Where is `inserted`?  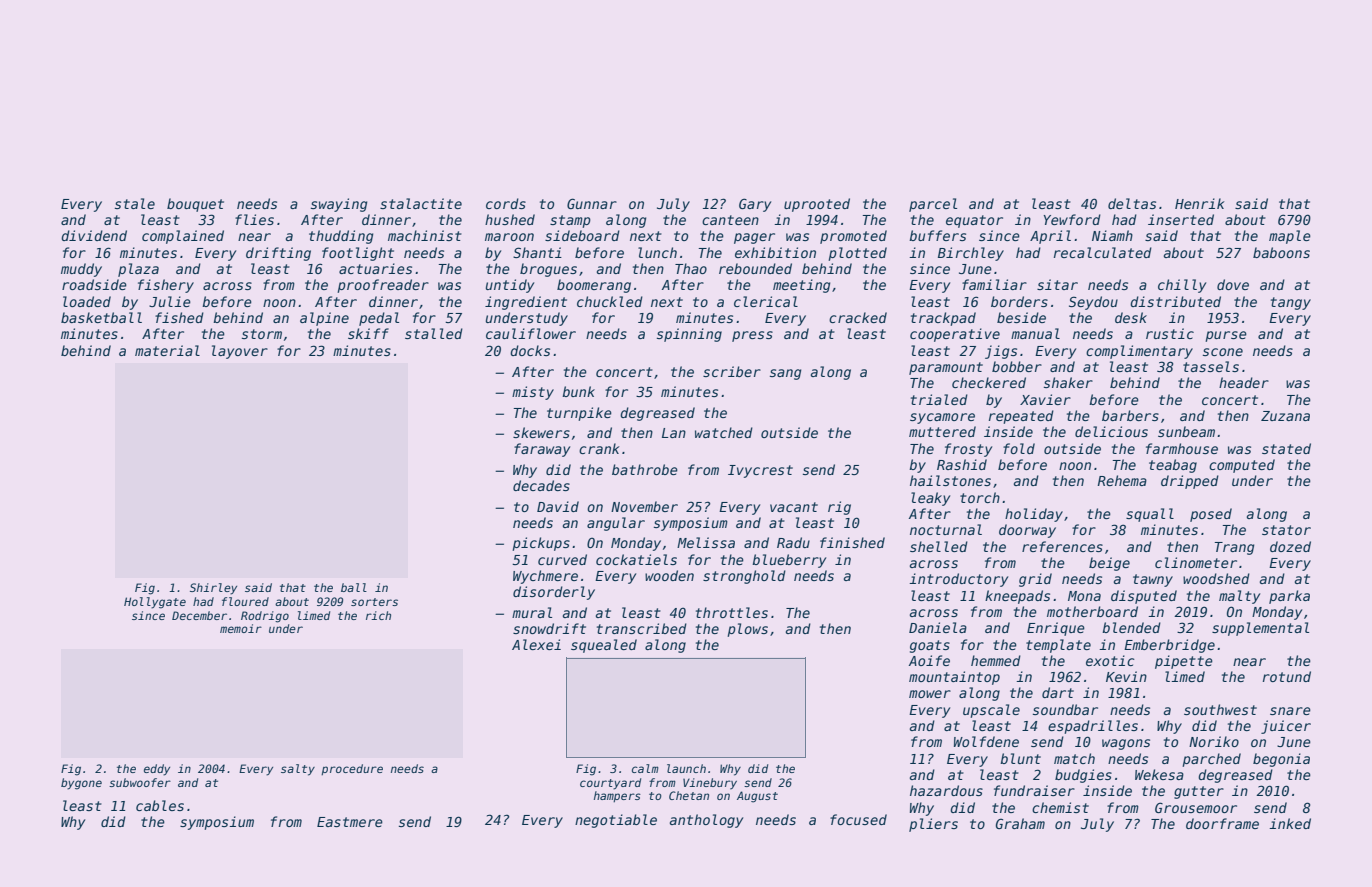 inserted is located at coordinates (1181, 219).
